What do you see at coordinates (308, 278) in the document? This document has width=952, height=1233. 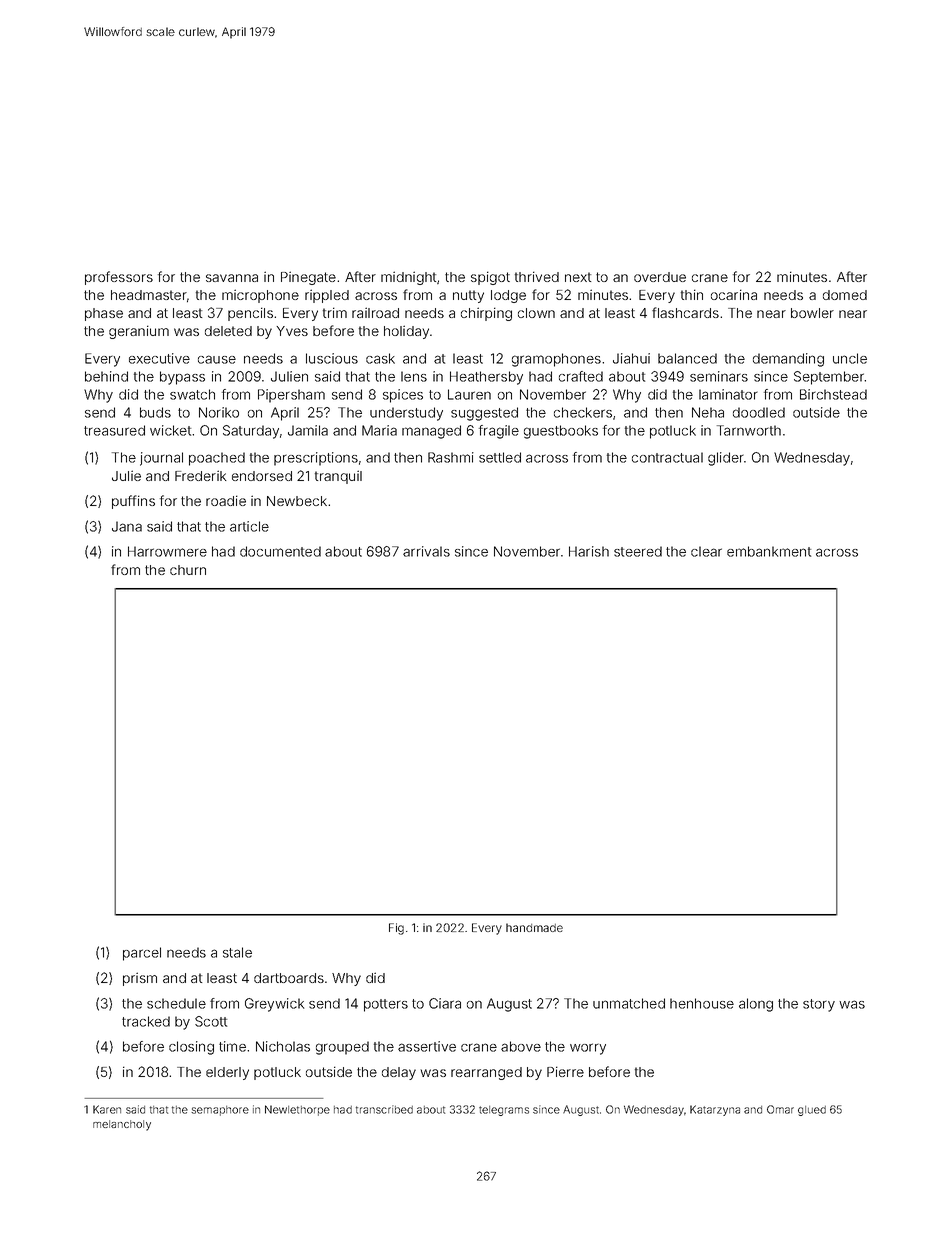 I see `Pinegate` at bounding box center [308, 278].
